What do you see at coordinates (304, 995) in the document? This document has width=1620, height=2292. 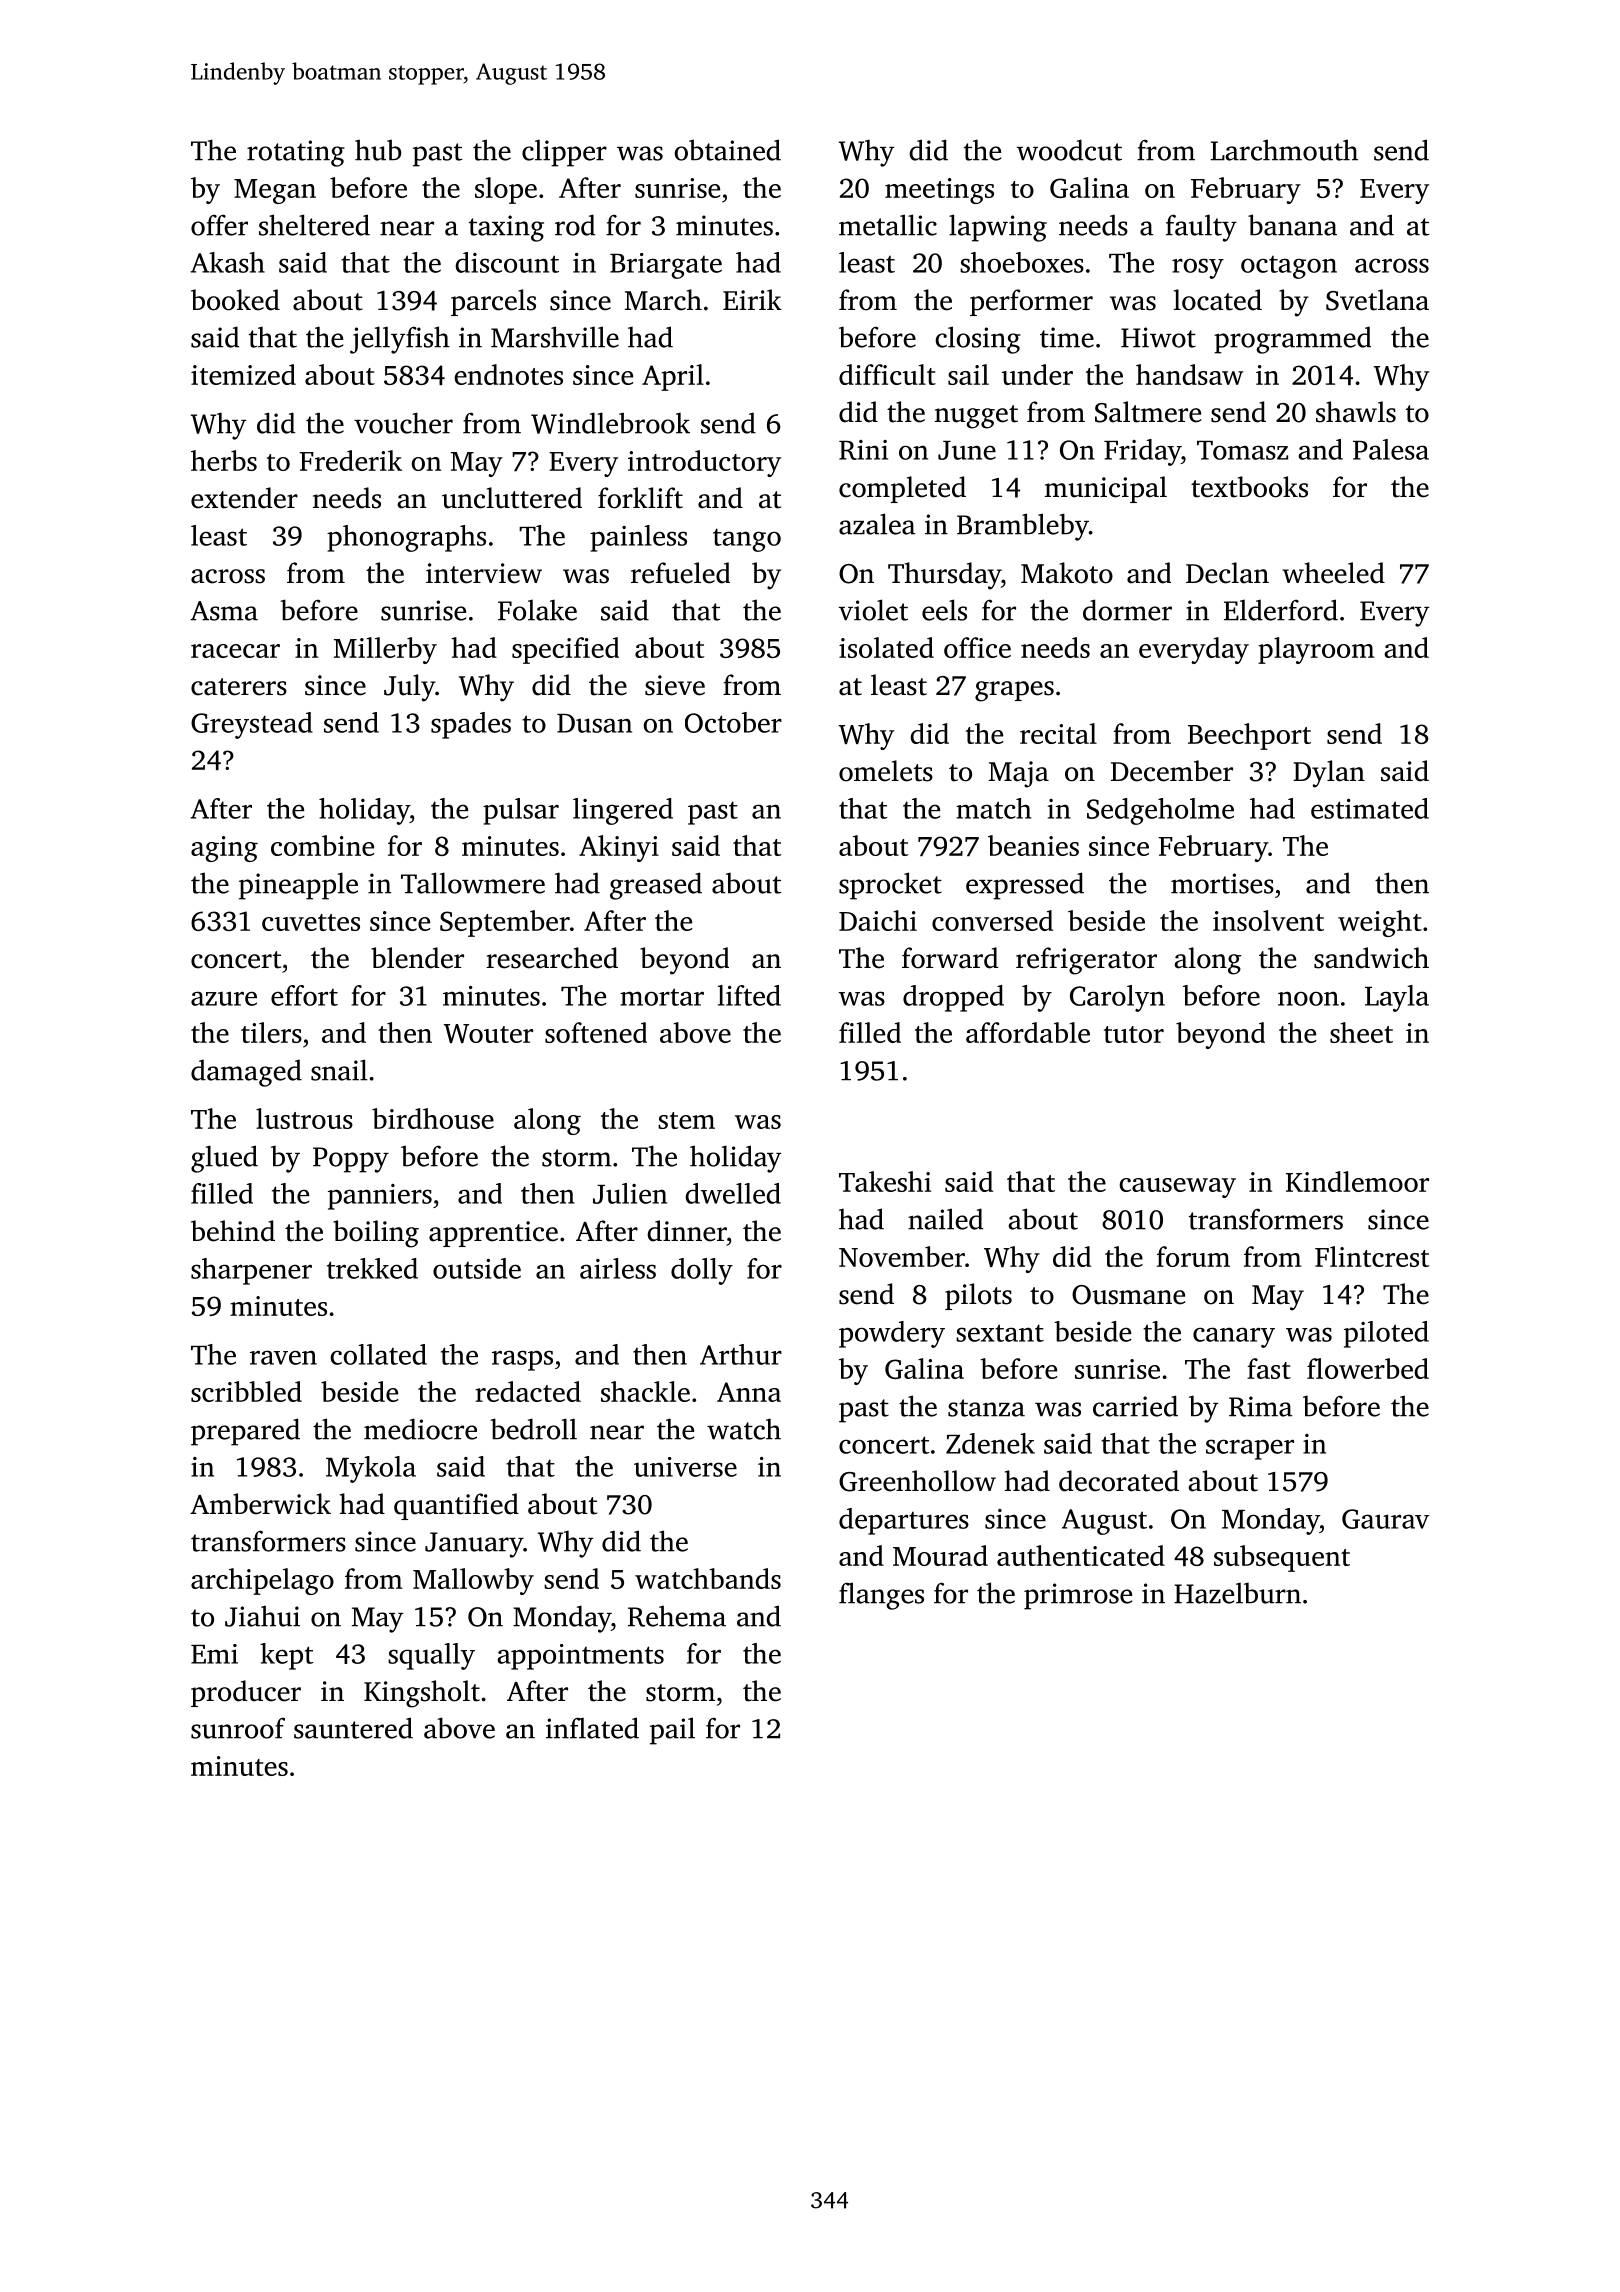 I see `effort` at bounding box center [304, 995].
